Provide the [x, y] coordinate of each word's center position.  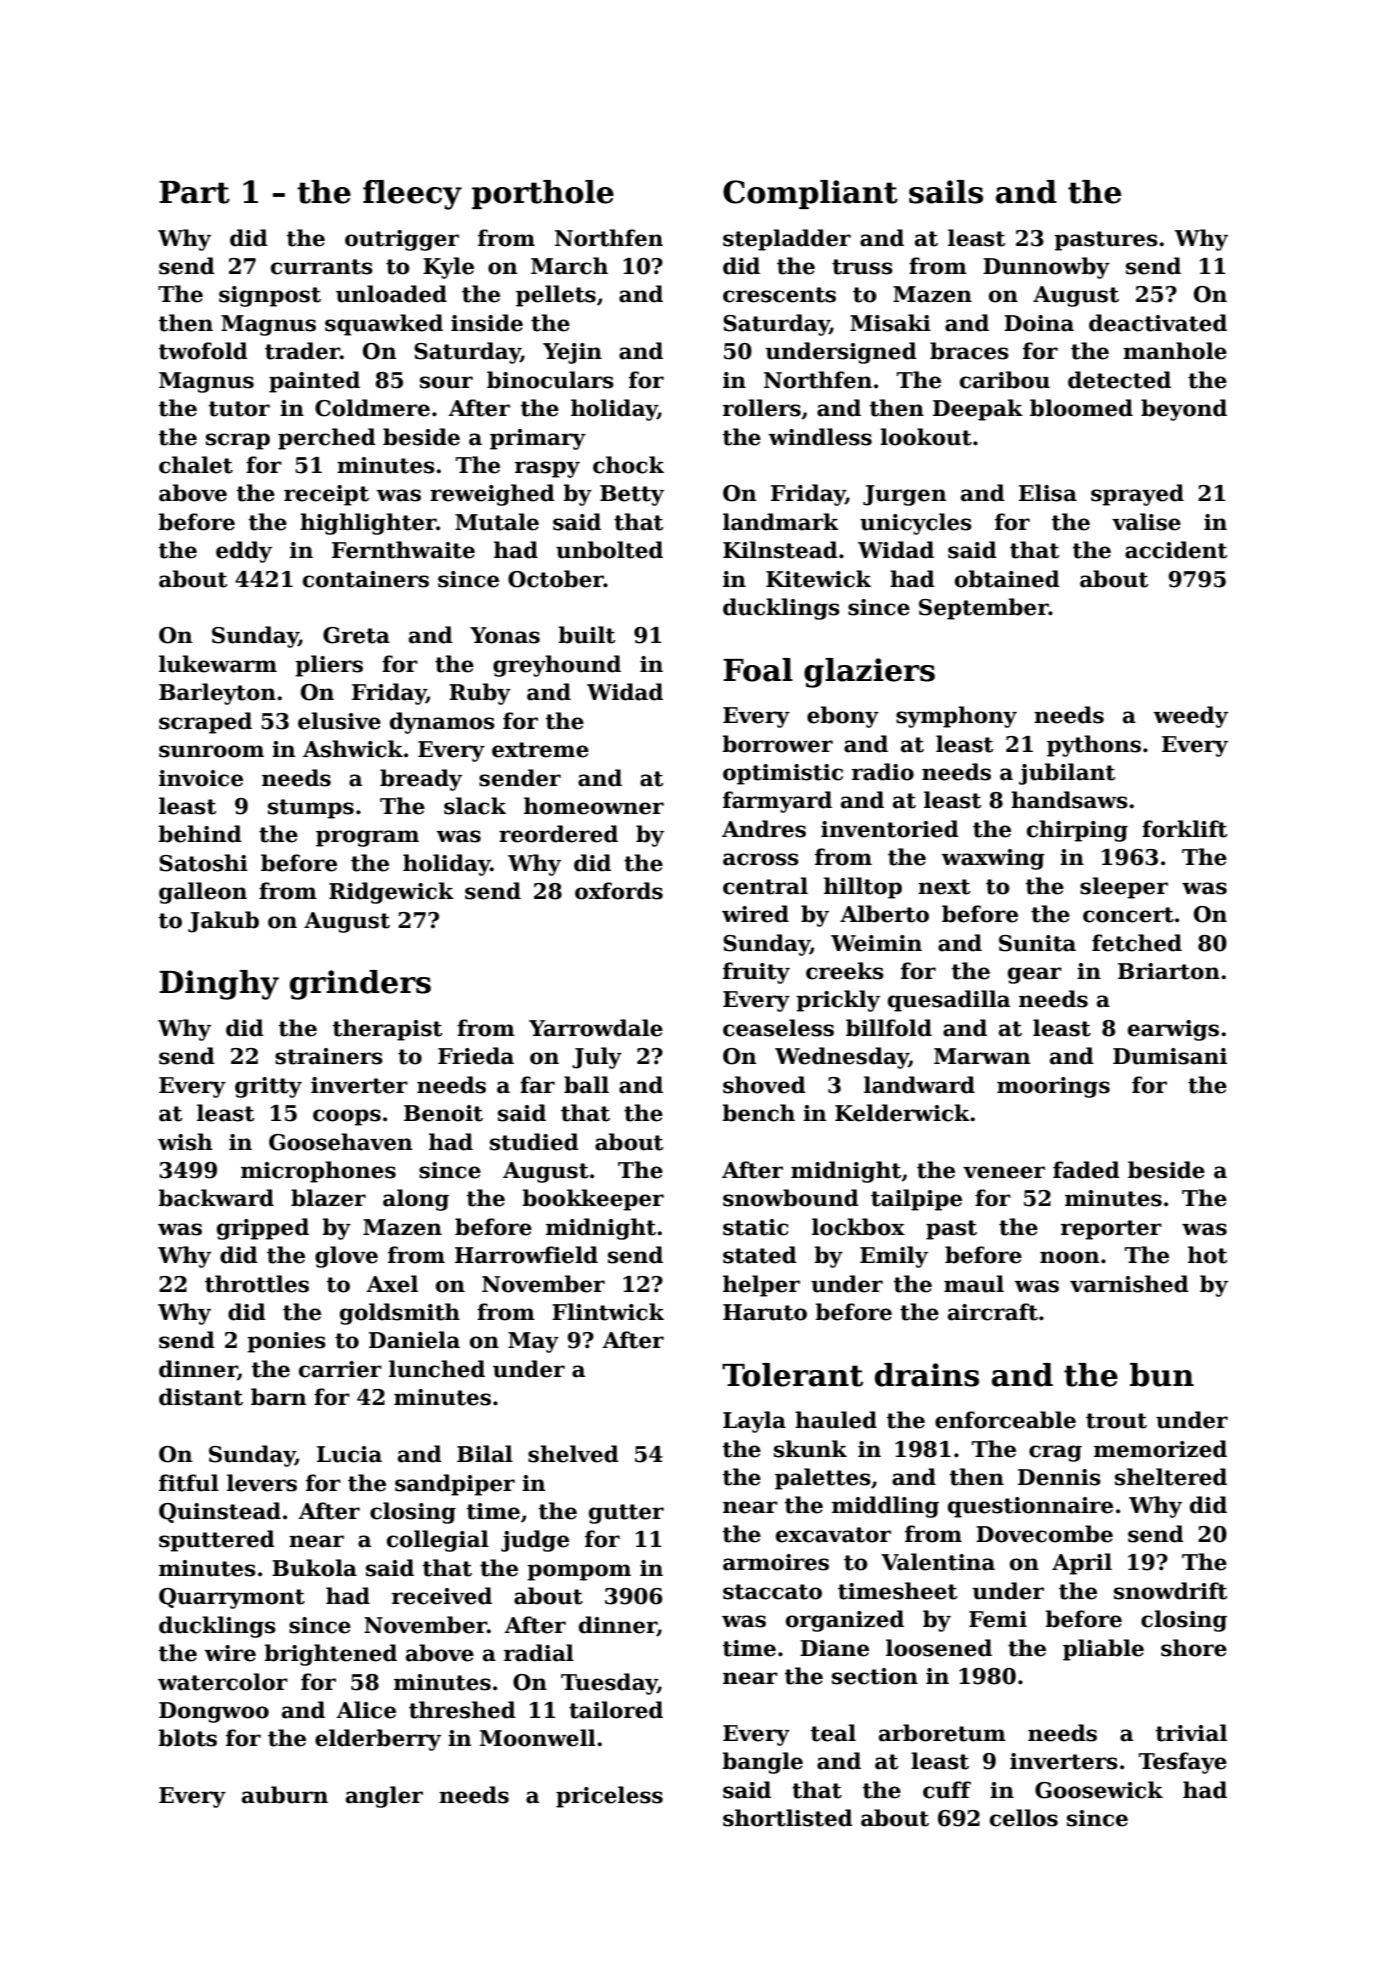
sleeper [1124, 888]
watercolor [223, 1682]
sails [946, 192]
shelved [573, 1454]
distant [201, 1397]
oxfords [619, 891]
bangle [762, 1763]
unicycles [916, 524]
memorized [1160, 1449]
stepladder [787, 240]
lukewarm [218, 664]
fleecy [412, 195]
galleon [203, 893]
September [984, 609]
